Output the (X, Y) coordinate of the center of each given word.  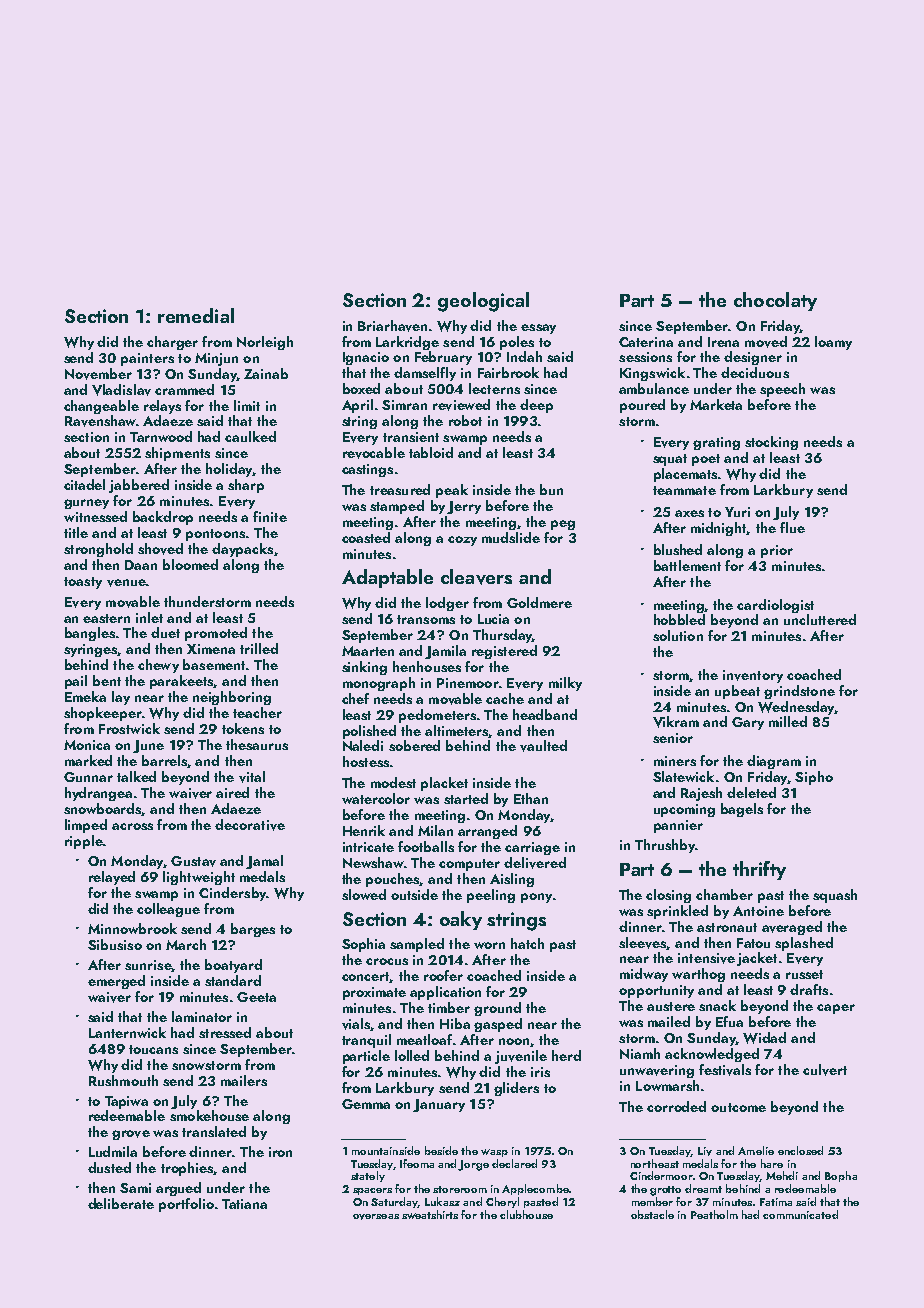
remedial (196, 315)
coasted (366, 537)
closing (668, 896)
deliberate (121, 1203)
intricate (368, 847)
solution (678, 635)
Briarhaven (392, 326)
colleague (168, 910)
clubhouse (526, 1214)
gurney (86, 504)
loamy (833, 343)
